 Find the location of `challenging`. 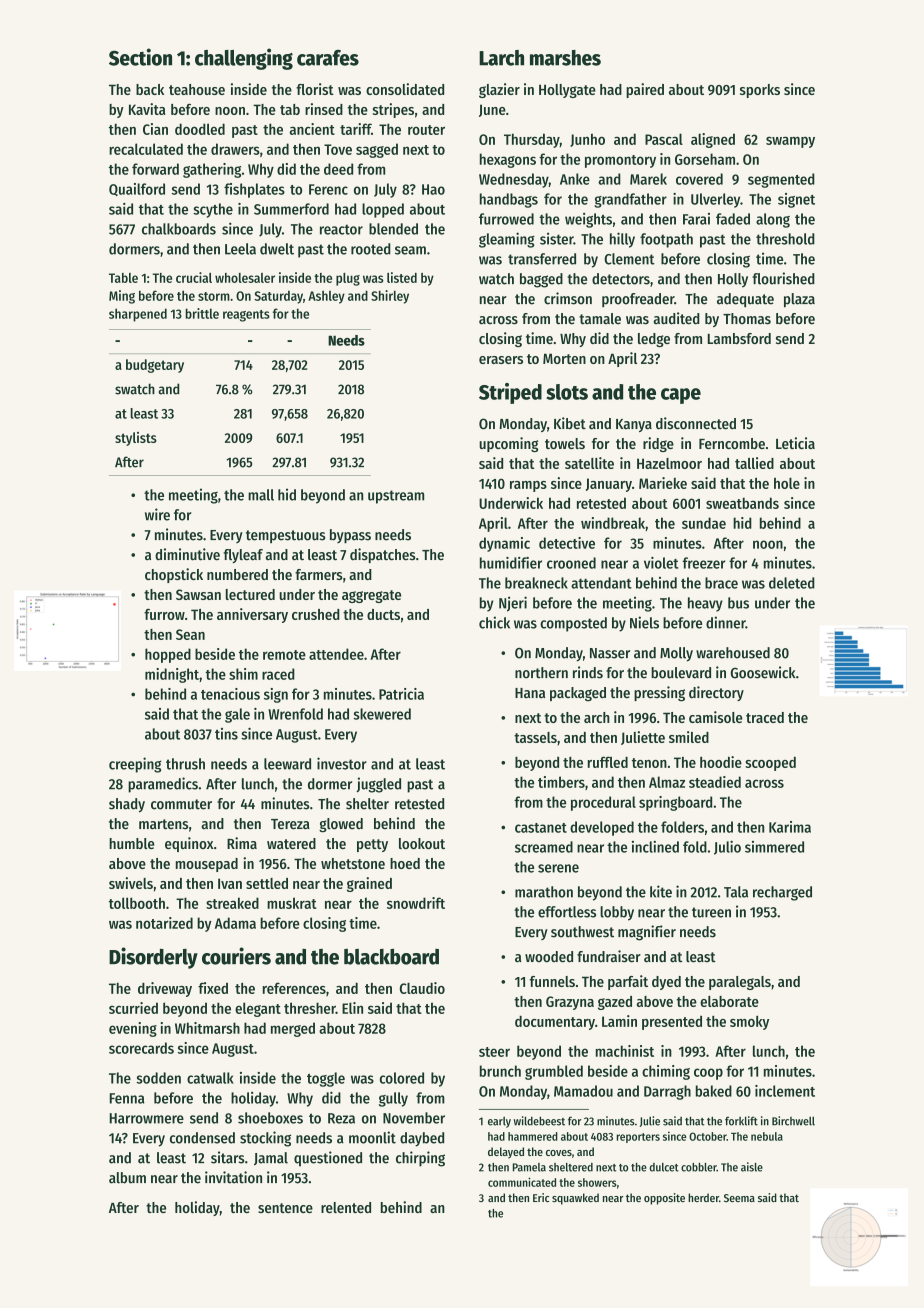

challenging is located at coordinates (244, 59).
